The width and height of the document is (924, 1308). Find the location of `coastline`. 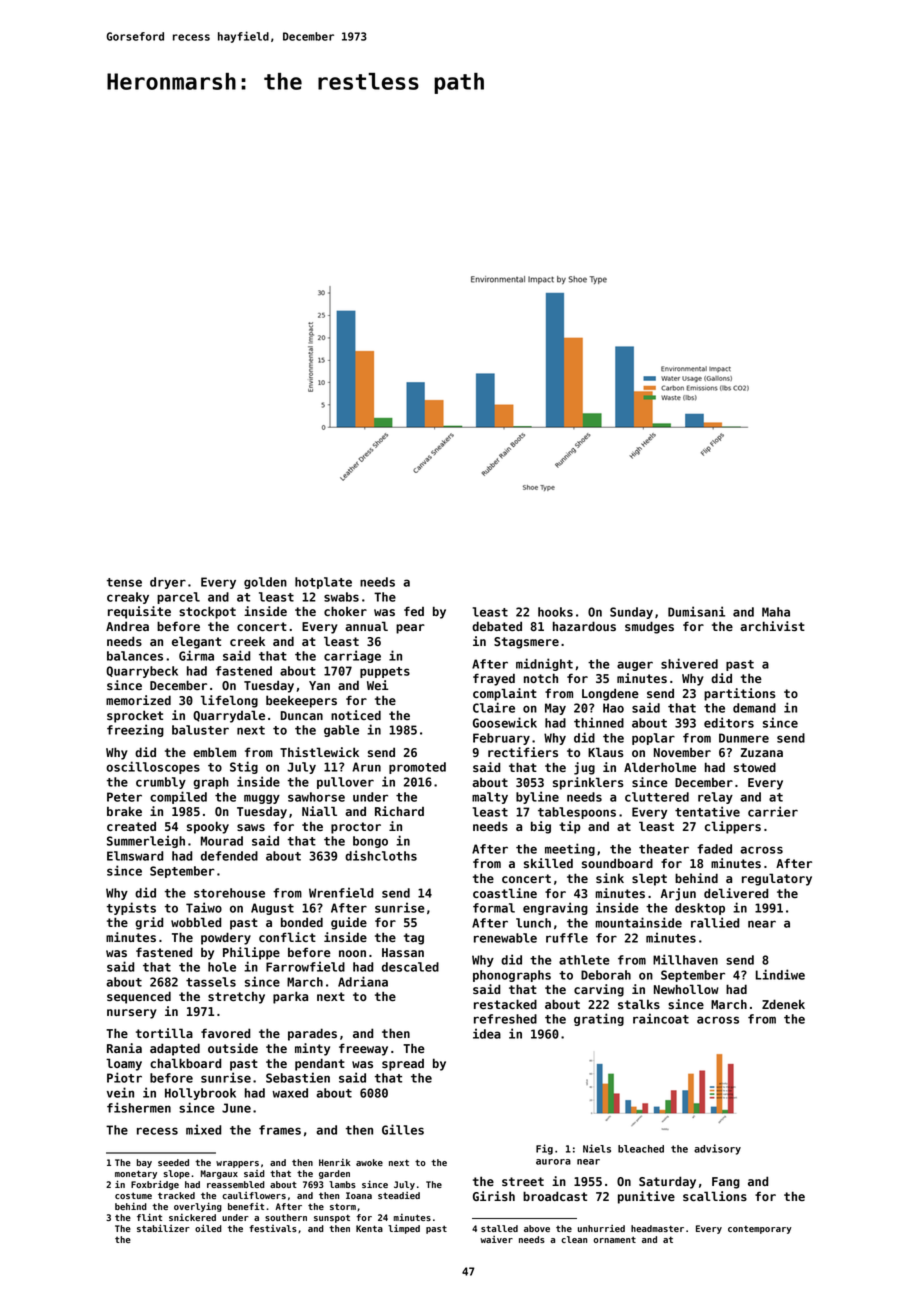

coastline is located at coordinates (505, 893).
